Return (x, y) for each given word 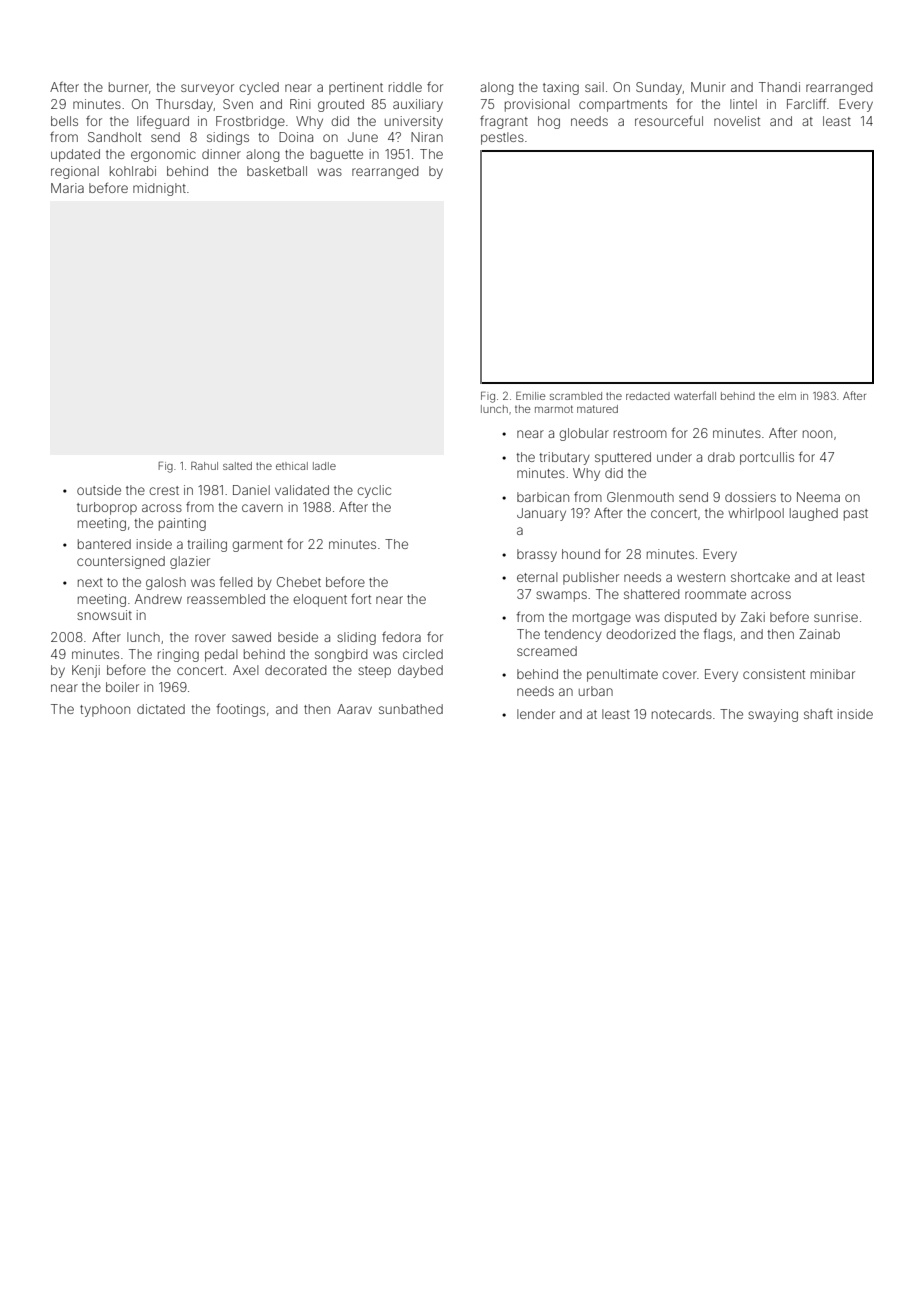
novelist (737, 121)
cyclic (374, 491)
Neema (818, 497)
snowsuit (104, 615)
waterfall (695, 395)
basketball (277, 171)
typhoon (105, 710)
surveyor (207, 89)
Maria (67, 188)
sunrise (836, 617)
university (414, 122)
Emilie (531, 396)
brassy (537, 555)
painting (182, 524)
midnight (159, 189)
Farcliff (806, 103)
